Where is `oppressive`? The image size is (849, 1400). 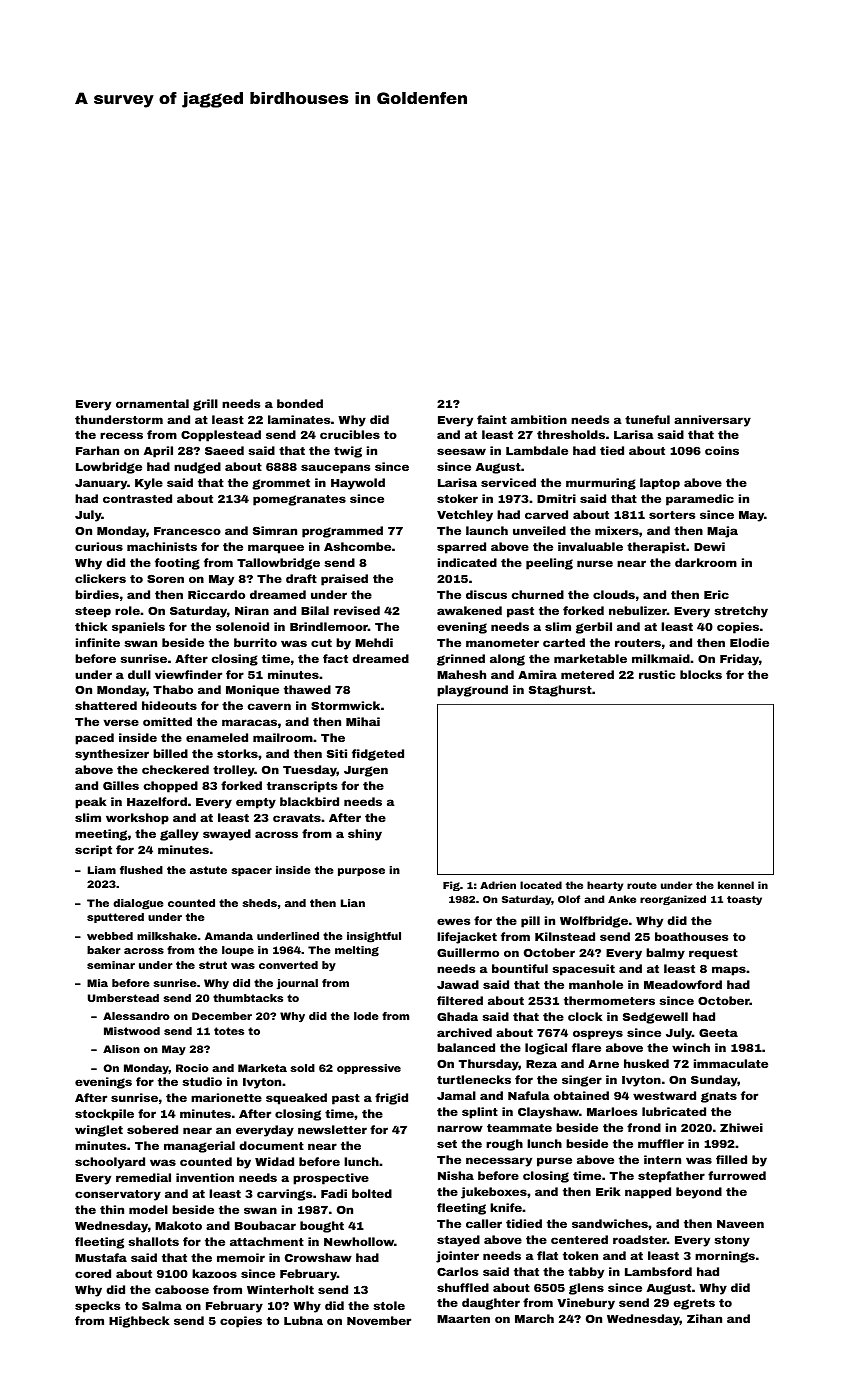
oppressive is located at coordinates (369, 1069).
